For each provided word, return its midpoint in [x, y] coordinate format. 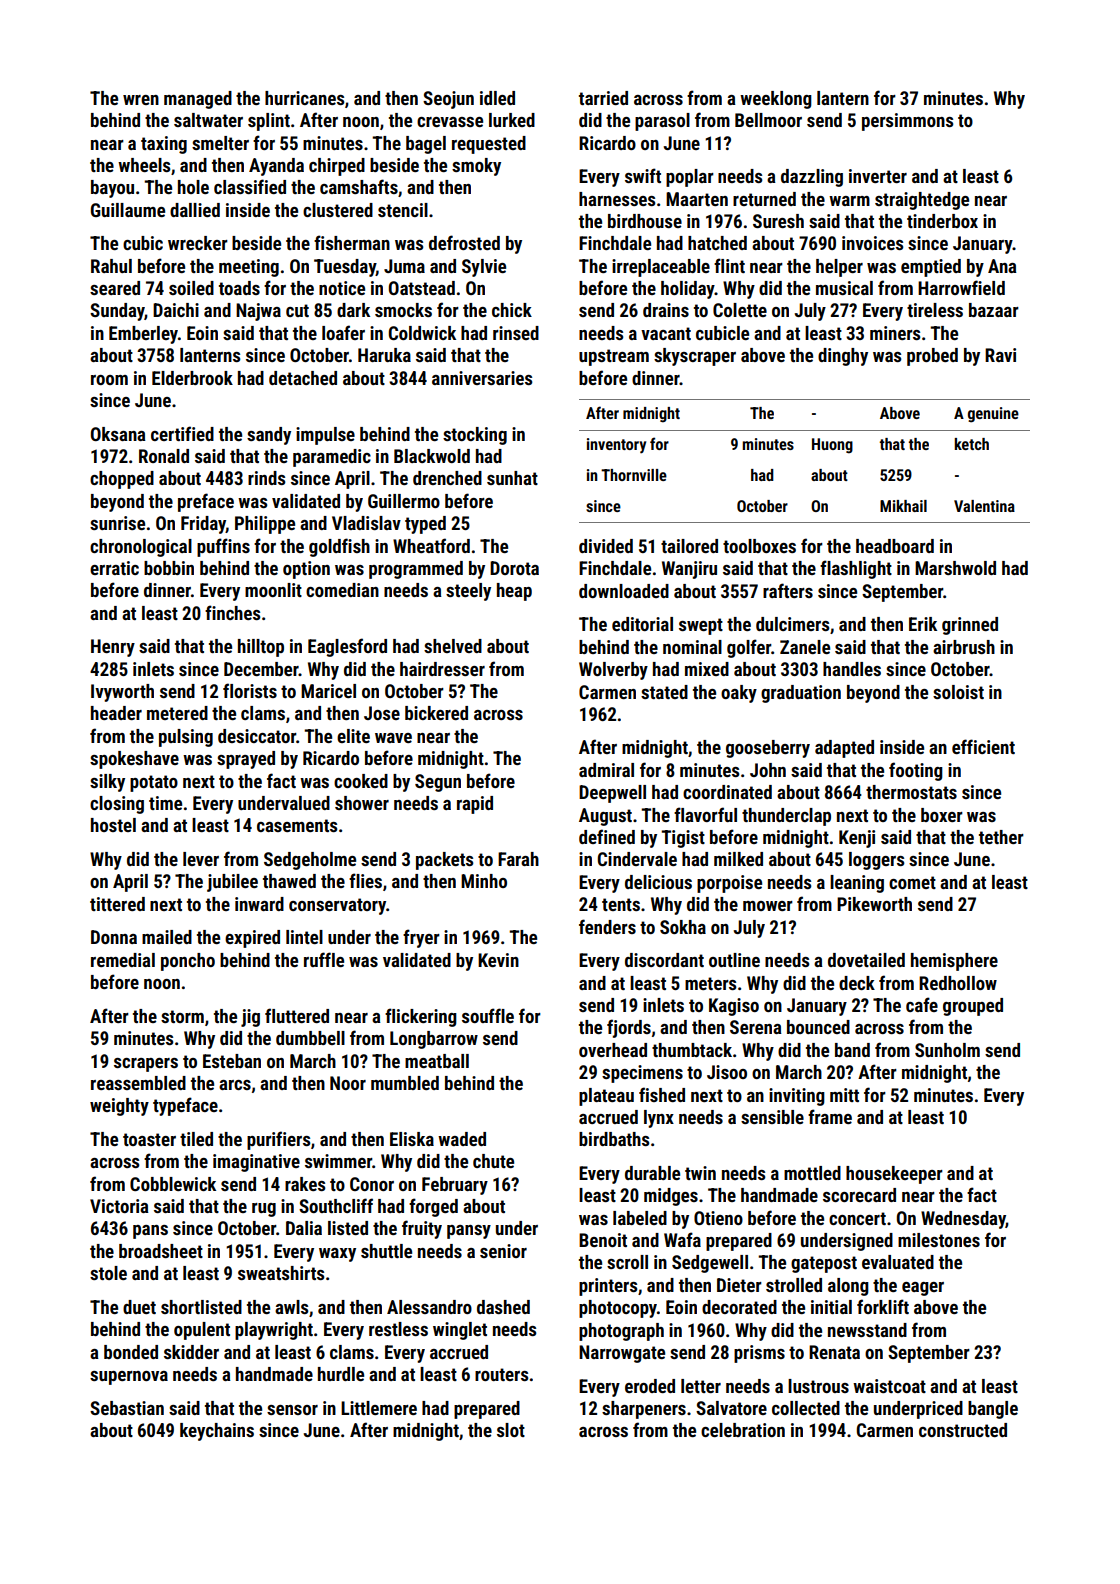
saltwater [208, 120]
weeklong [776, 100]
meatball [437, 1061]
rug [264, 1210]
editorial [642, 624]
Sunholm [947, 1050]
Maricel [328, 691]
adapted [844, 749]
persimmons [907, 122]
